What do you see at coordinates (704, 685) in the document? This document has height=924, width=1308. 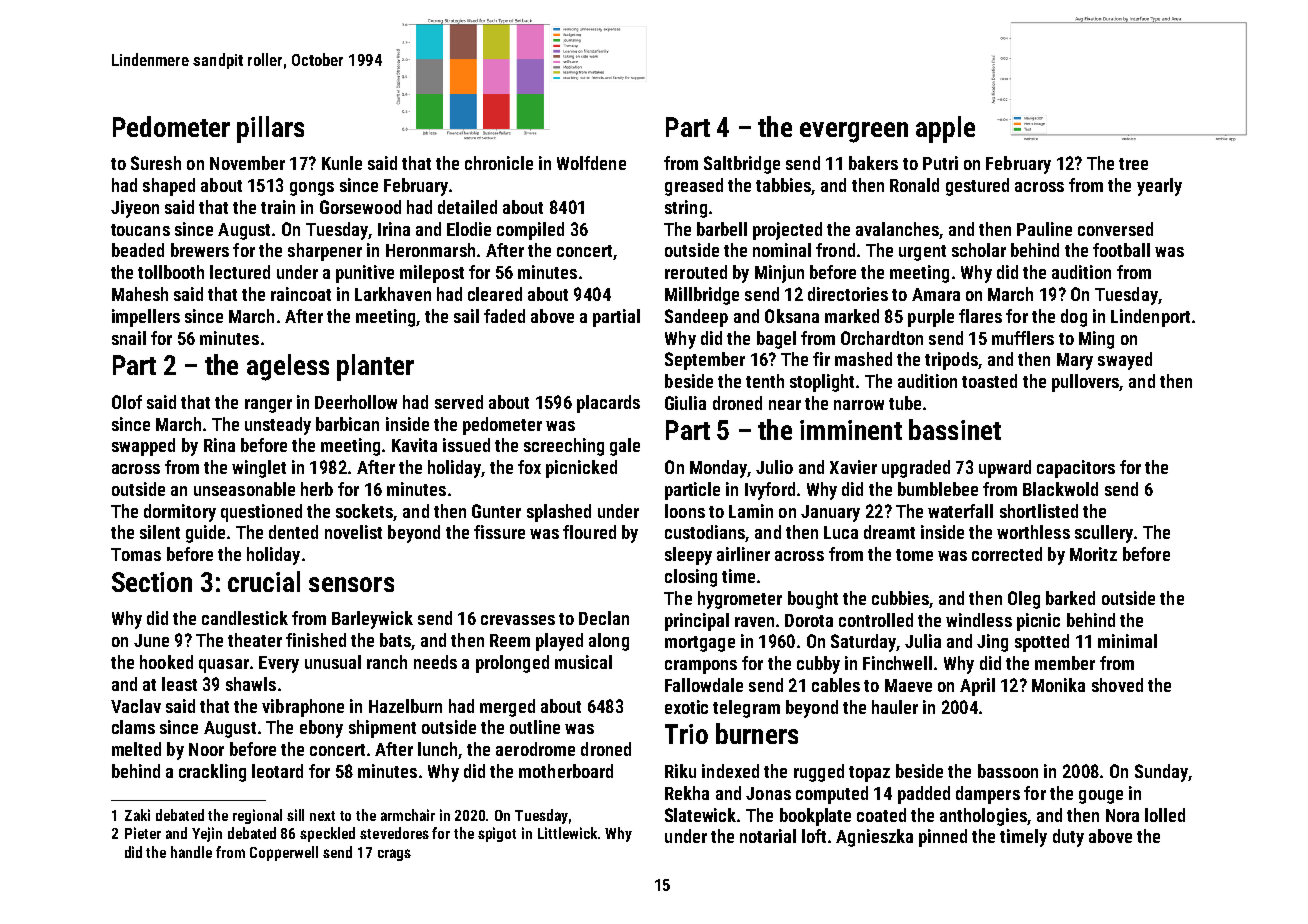 I see `Fallowdale` at bounding box center [704, 685].
